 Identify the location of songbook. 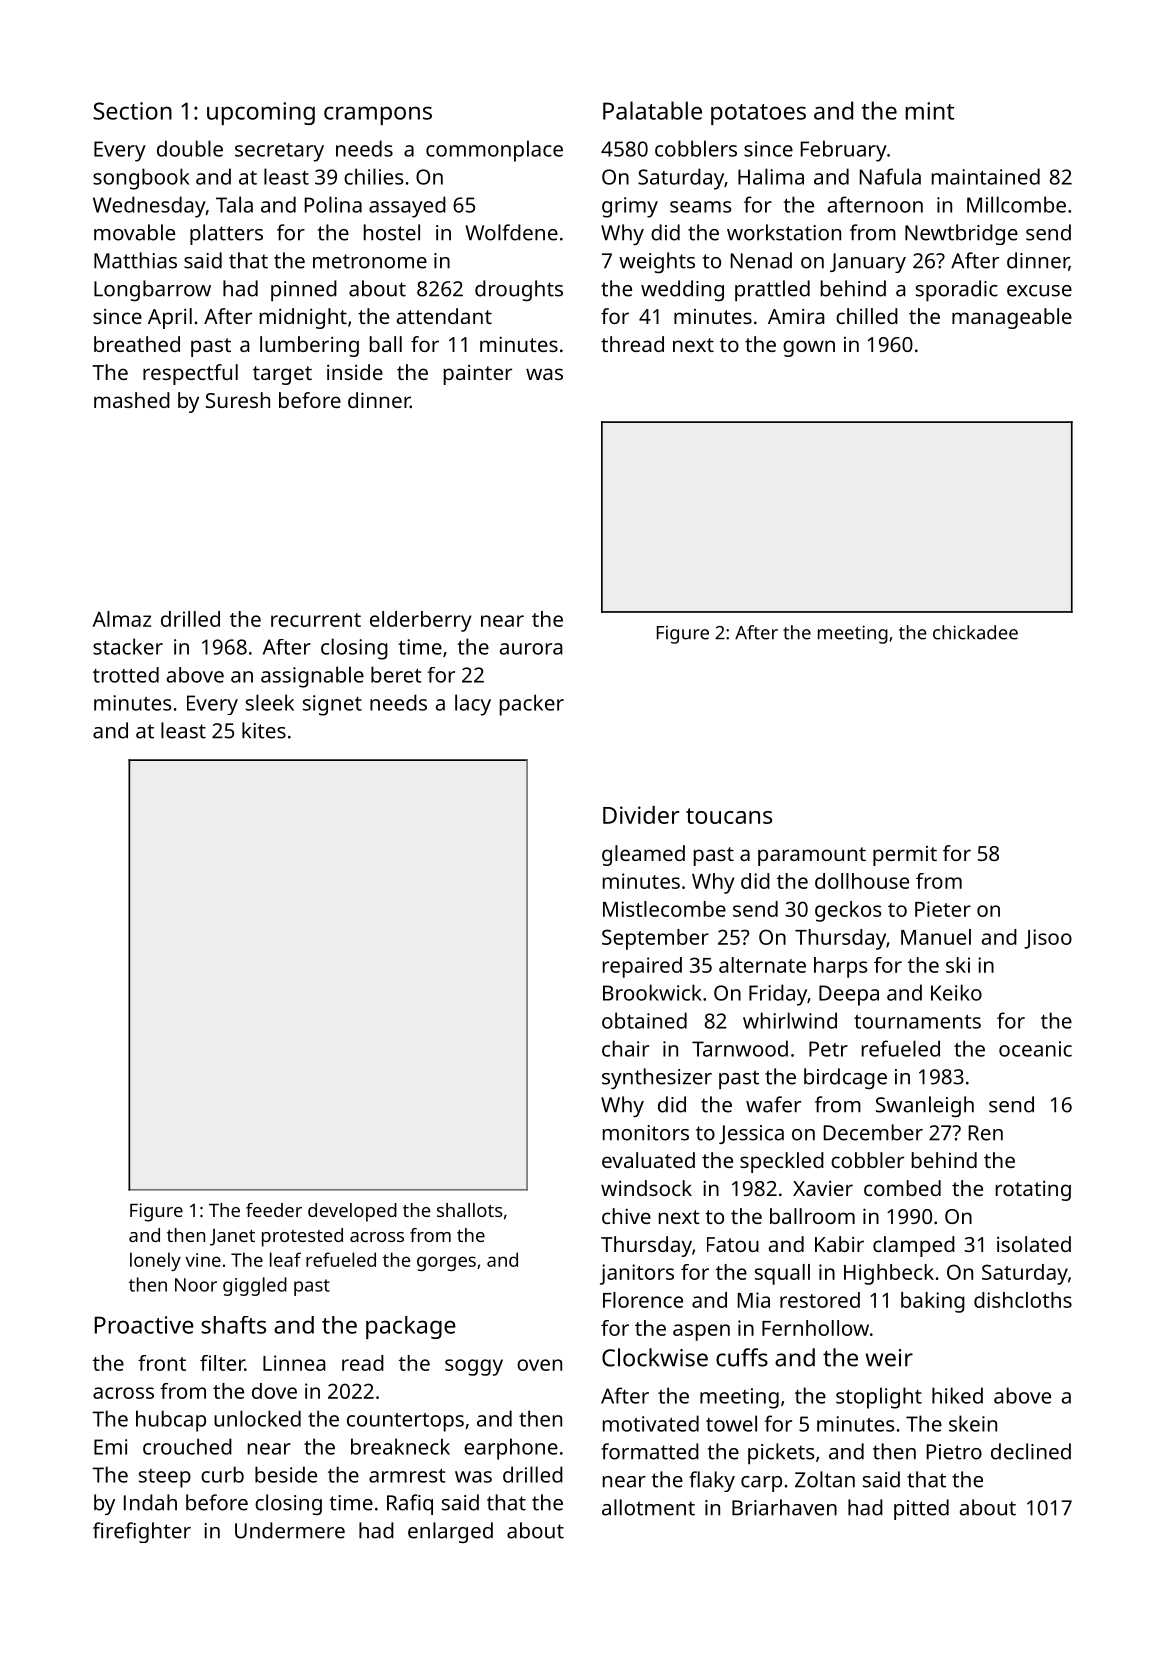
(141, 179).
